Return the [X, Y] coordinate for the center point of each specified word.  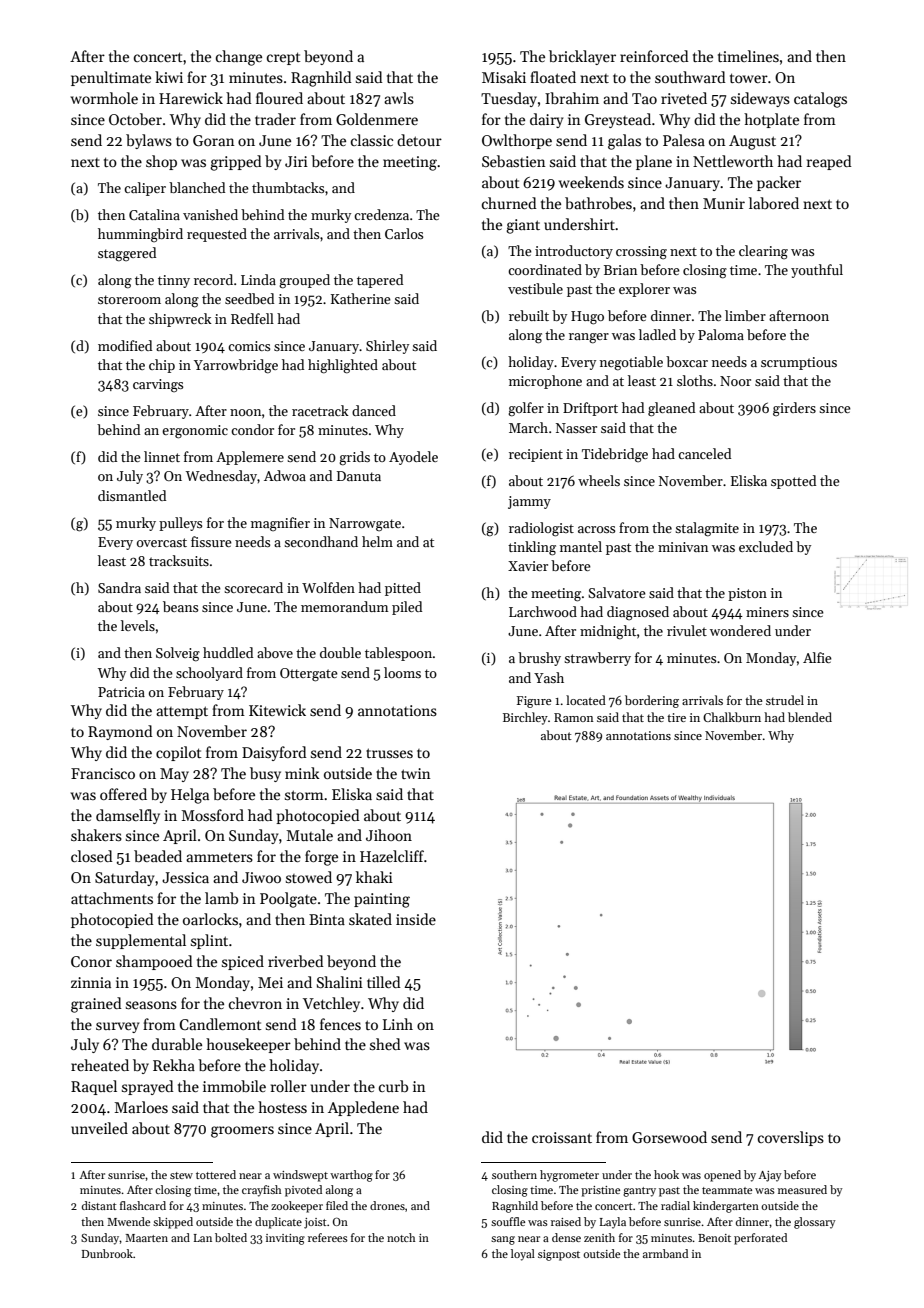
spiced [243, 962]
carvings [158, 385]
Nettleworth [733, 161]
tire [676, 717]
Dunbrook [107, 1253]
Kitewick [277, 710]
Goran [214, 140]
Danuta [359, 476]
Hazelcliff [392, 856]
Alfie [817, 657]
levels [138, 625]
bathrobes [598, 203]
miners [767, 612]
